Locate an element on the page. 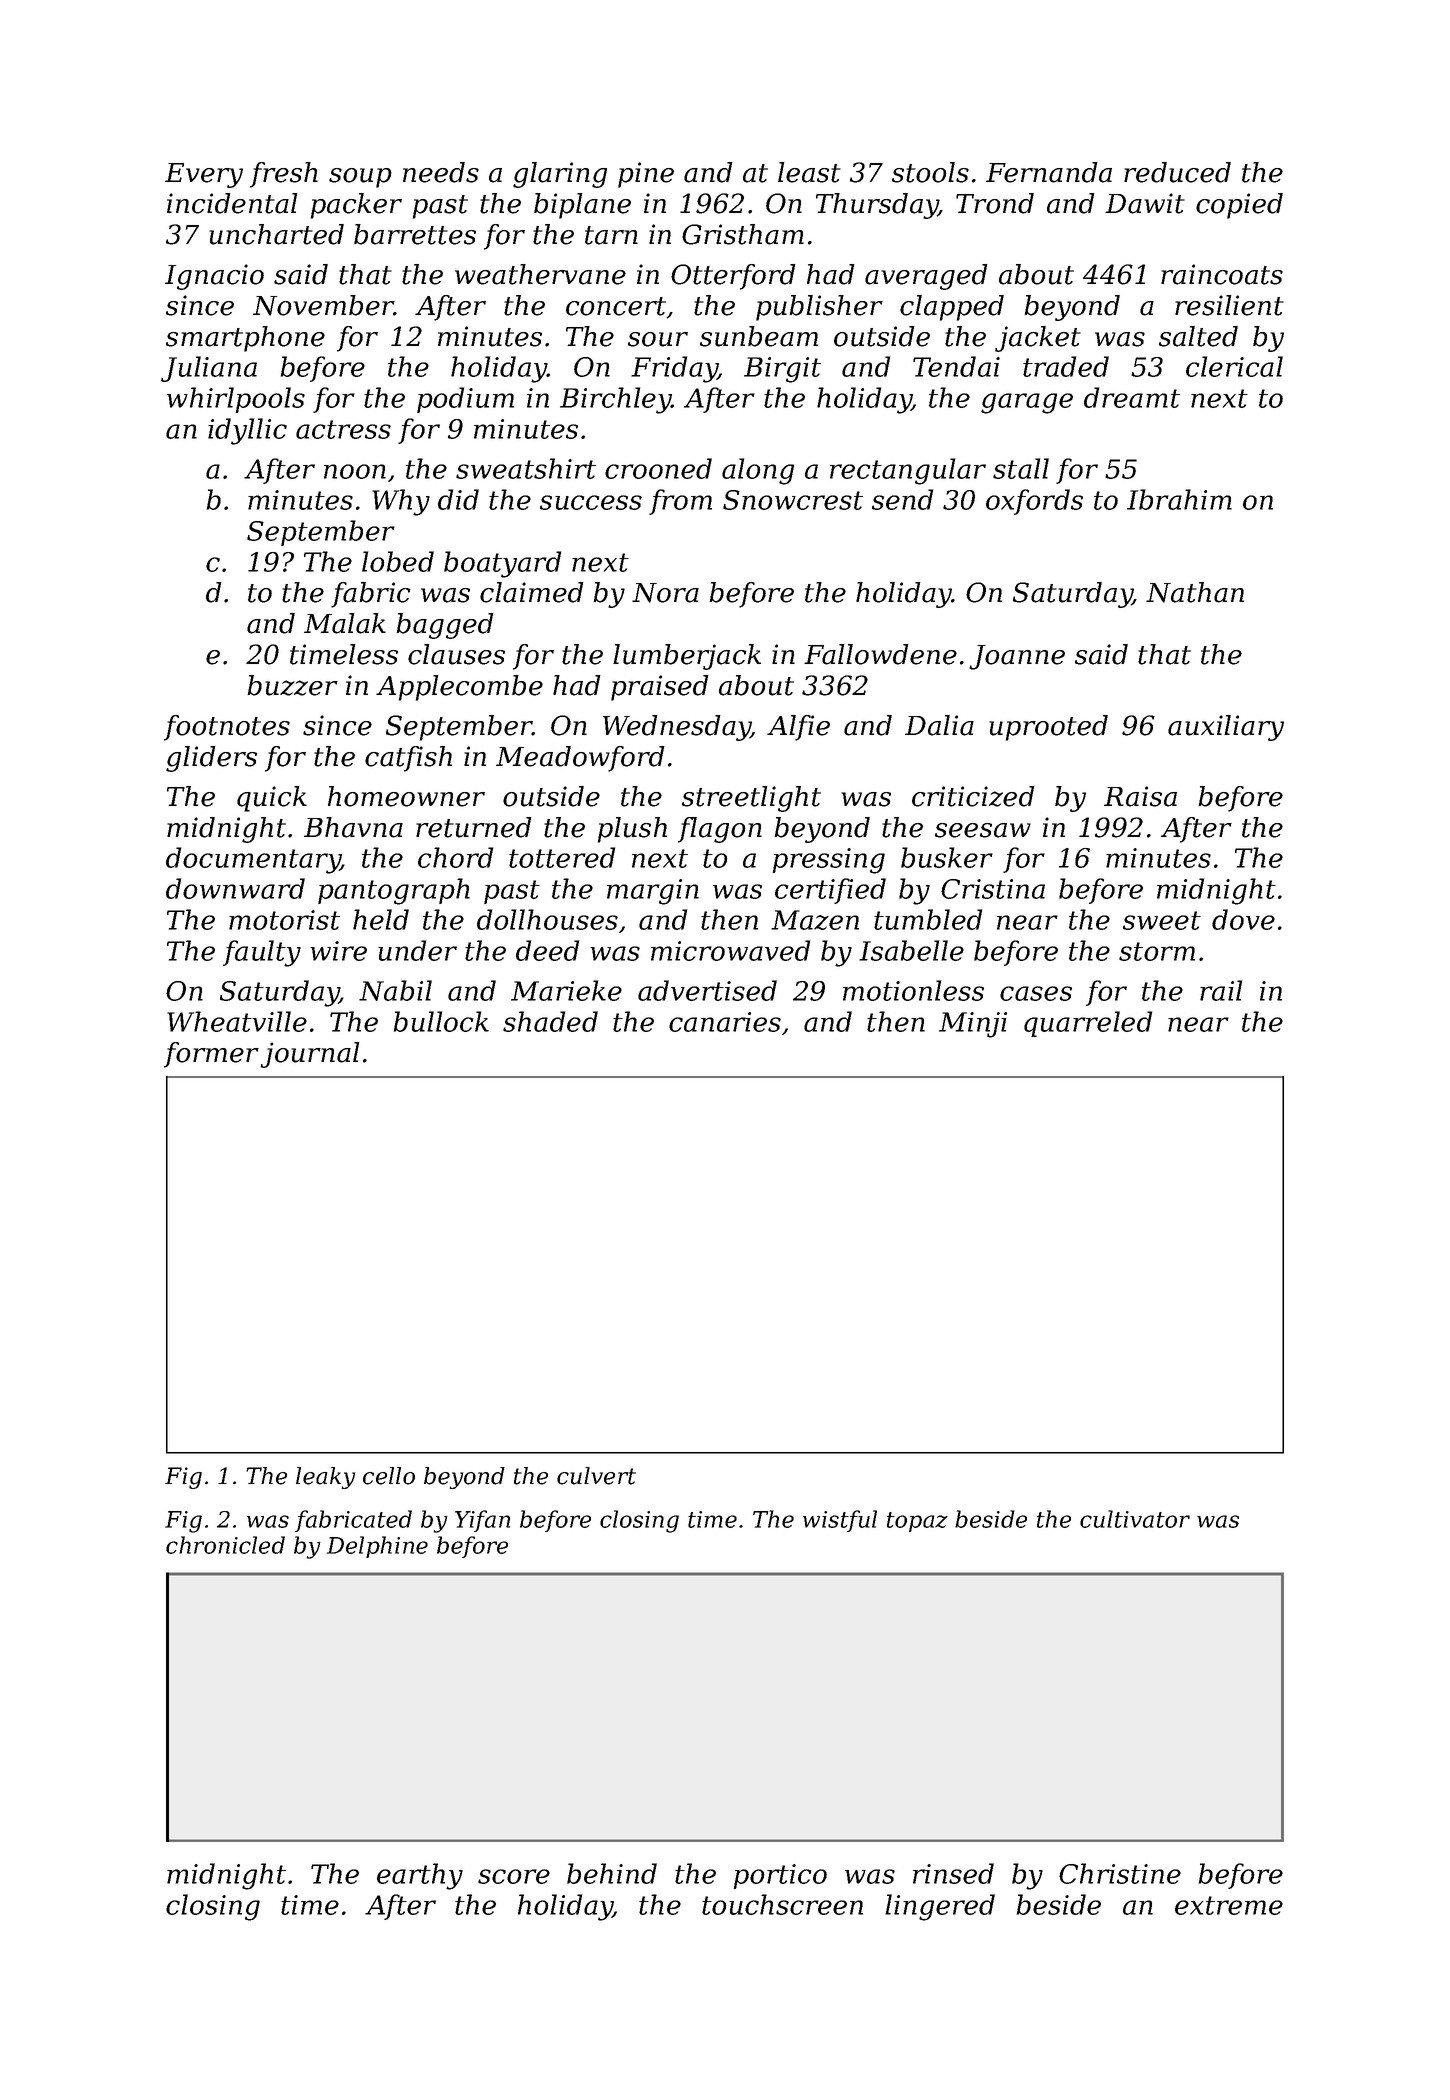 This page has width=1450, height=2100. cultivator is located at coordinates (1135, 1519).
